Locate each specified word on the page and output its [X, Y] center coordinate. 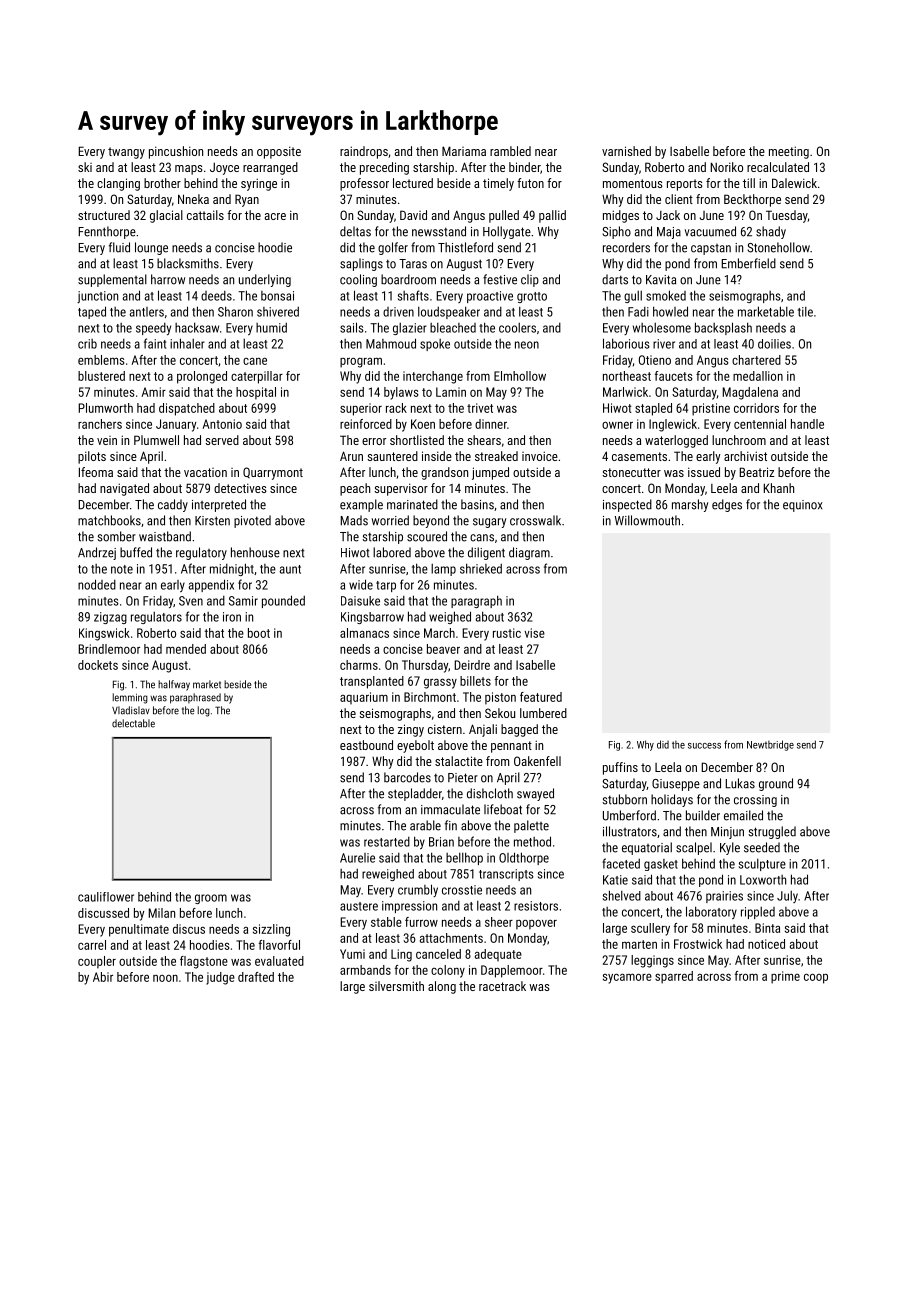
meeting [789, 152]
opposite [279, 152]
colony [448, 971]
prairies [724, 897]
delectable [133, 723]
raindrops [364, 152]
